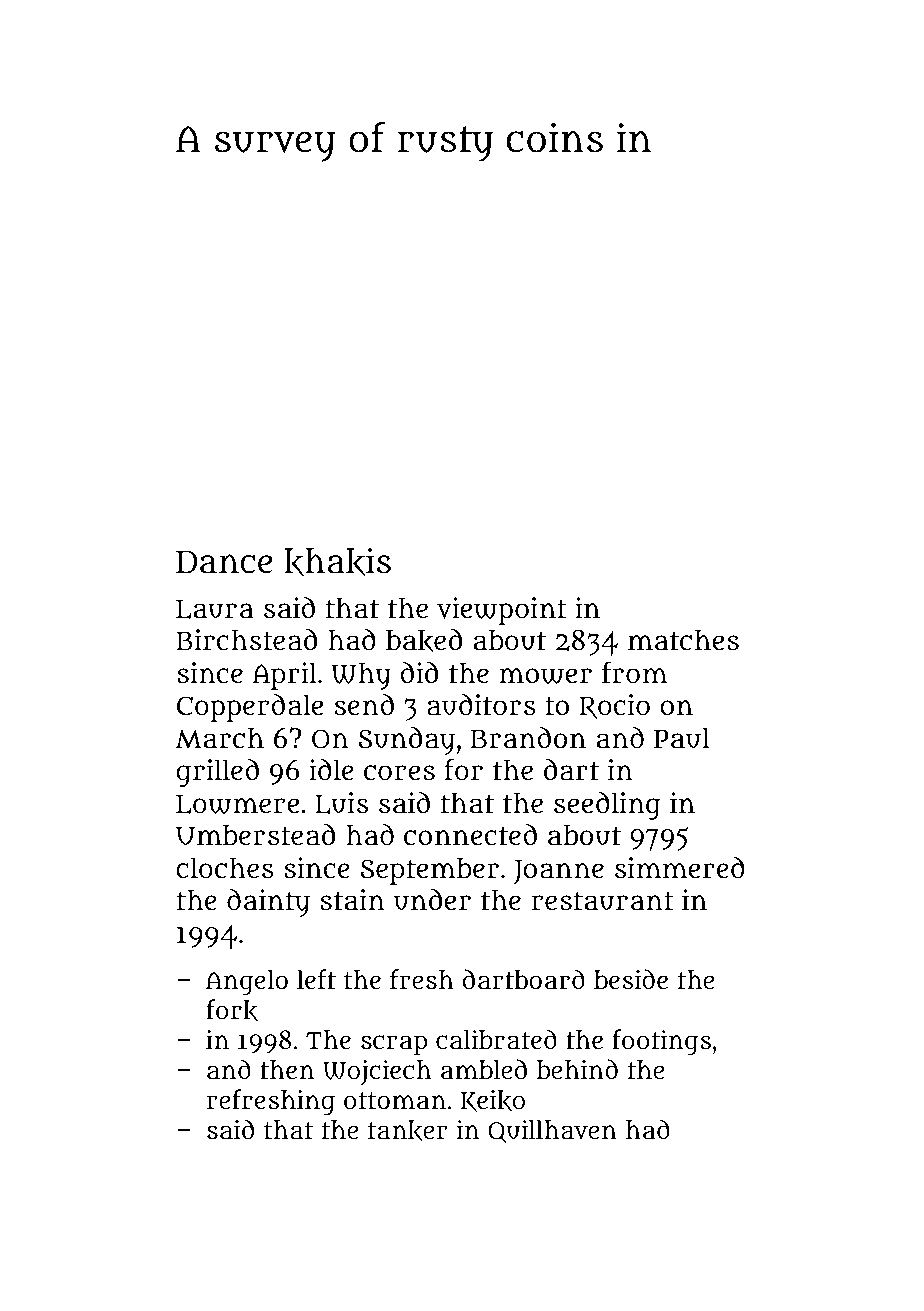 The width and height of the page is (924, 1311). Describe the element at coordinates (287, 1069) in the page. I see `then` at that location.
